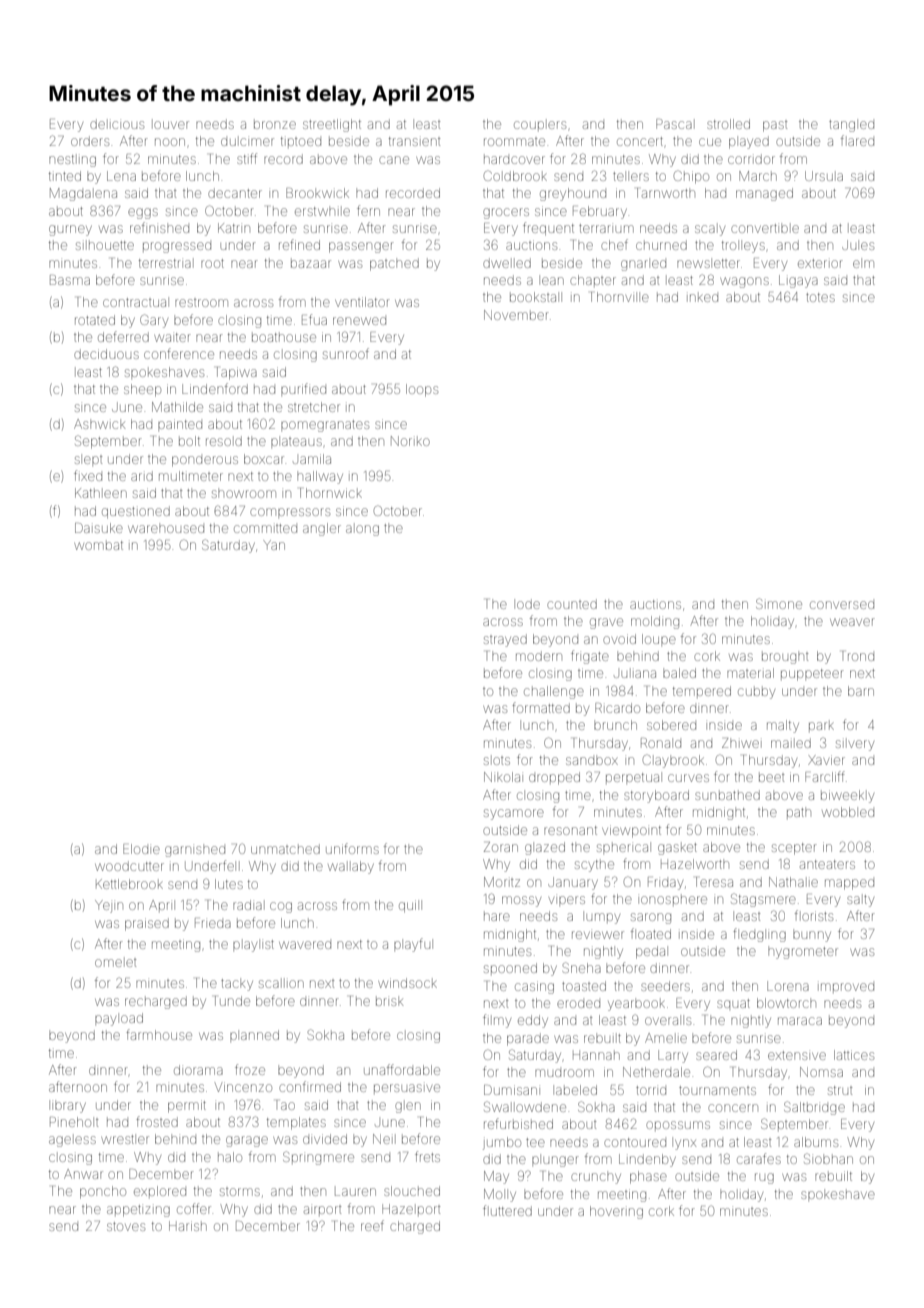 The width and height of the page is (924, 1308). I want to click on Simone, so click(779, 603).
